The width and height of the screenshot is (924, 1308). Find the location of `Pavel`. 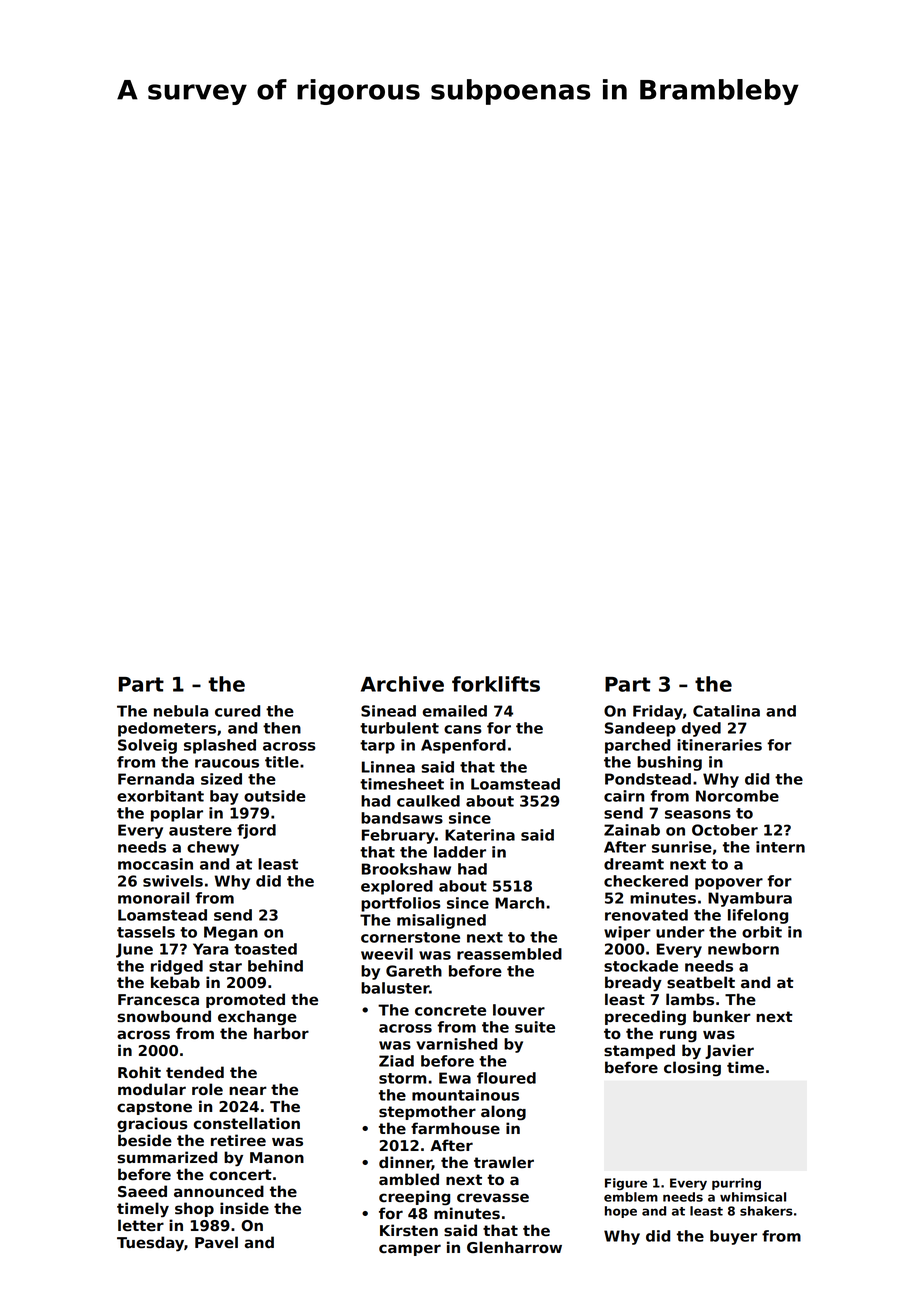

Pavel is located at coordinates (216, 1242).
